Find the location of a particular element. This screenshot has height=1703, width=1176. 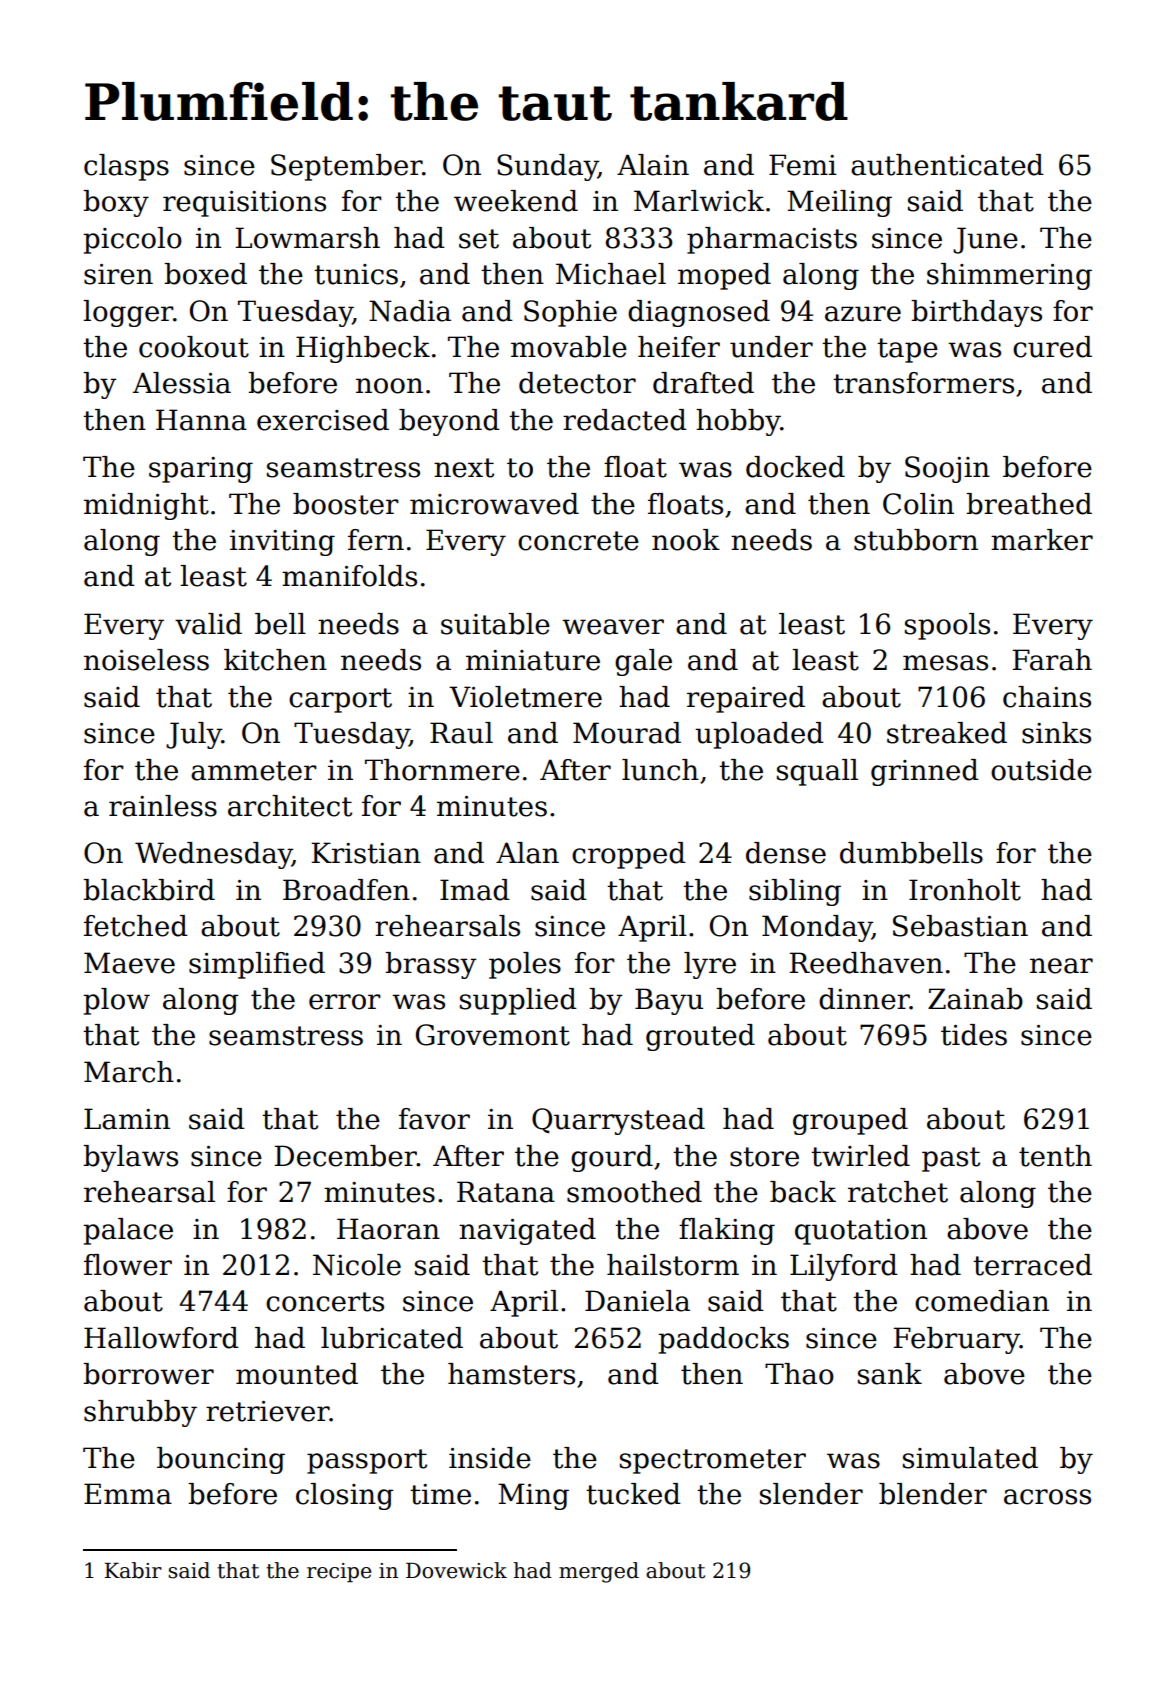

transformers is located at coordinates (923, 383).
